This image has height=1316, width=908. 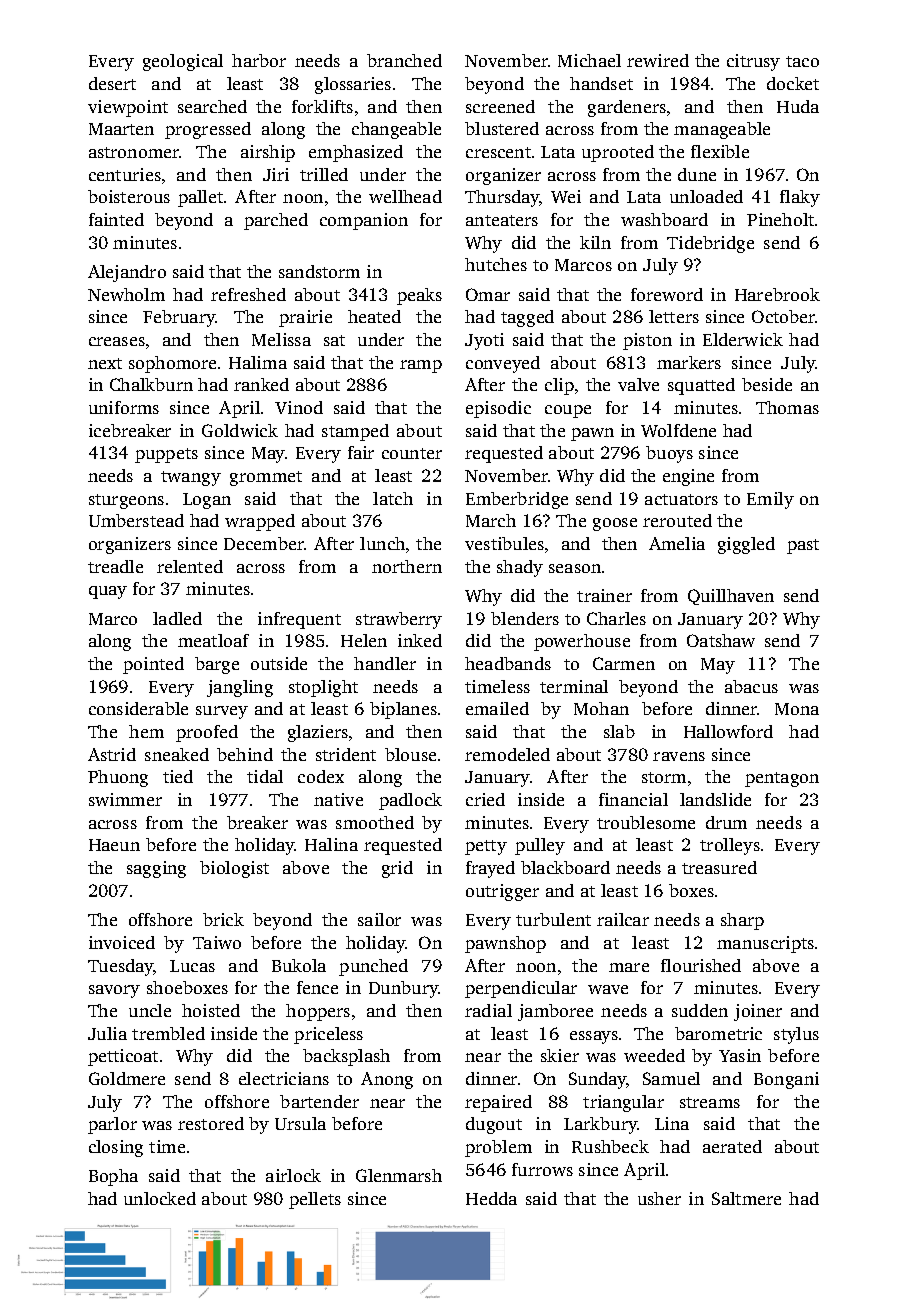 I want to click on Omar, so click(x=488, y=294).
